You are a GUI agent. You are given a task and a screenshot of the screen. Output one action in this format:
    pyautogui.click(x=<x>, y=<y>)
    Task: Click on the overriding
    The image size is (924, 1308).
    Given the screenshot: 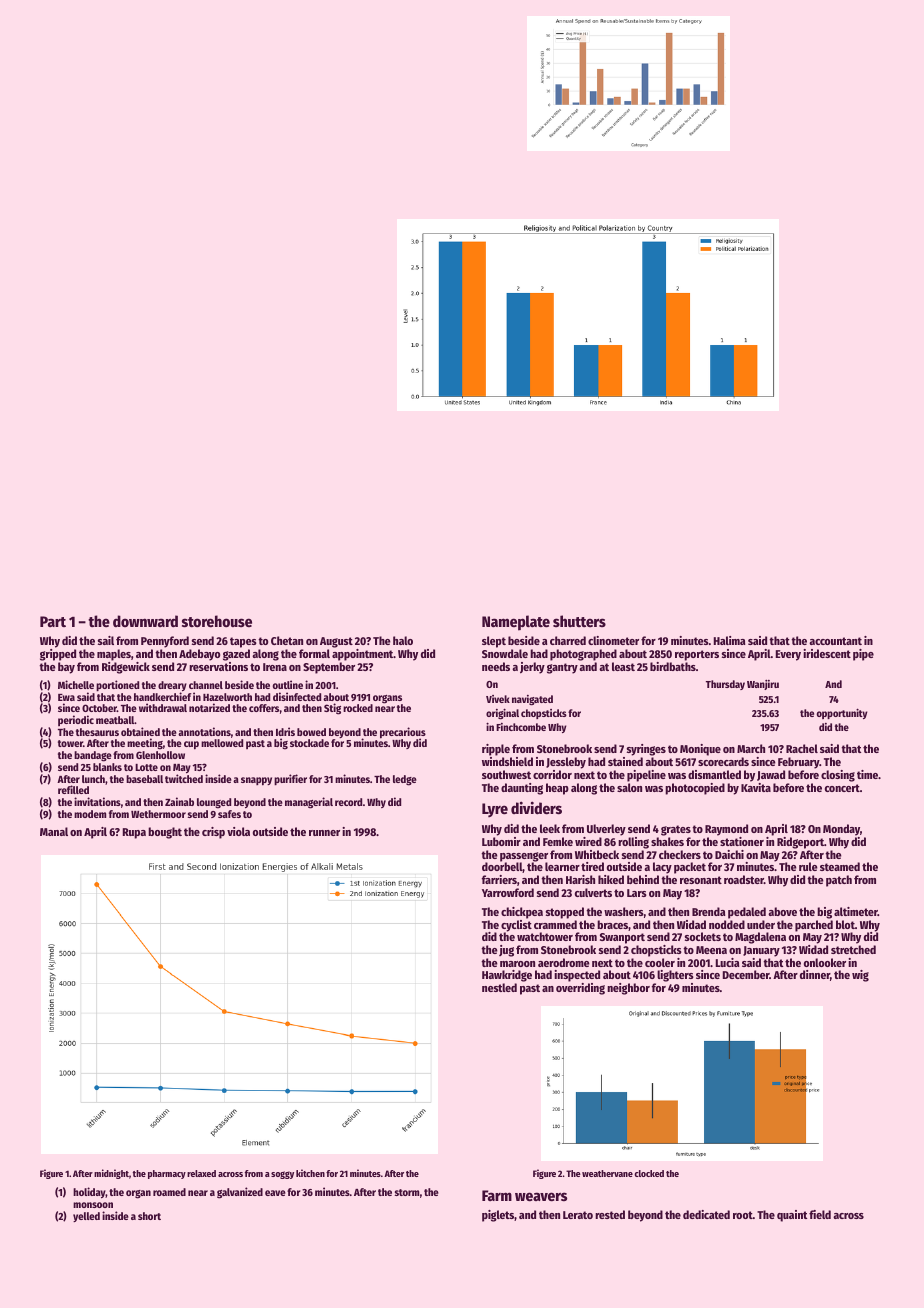 What is the action you would take?
    pyautogui.click(x=580, y=989)
